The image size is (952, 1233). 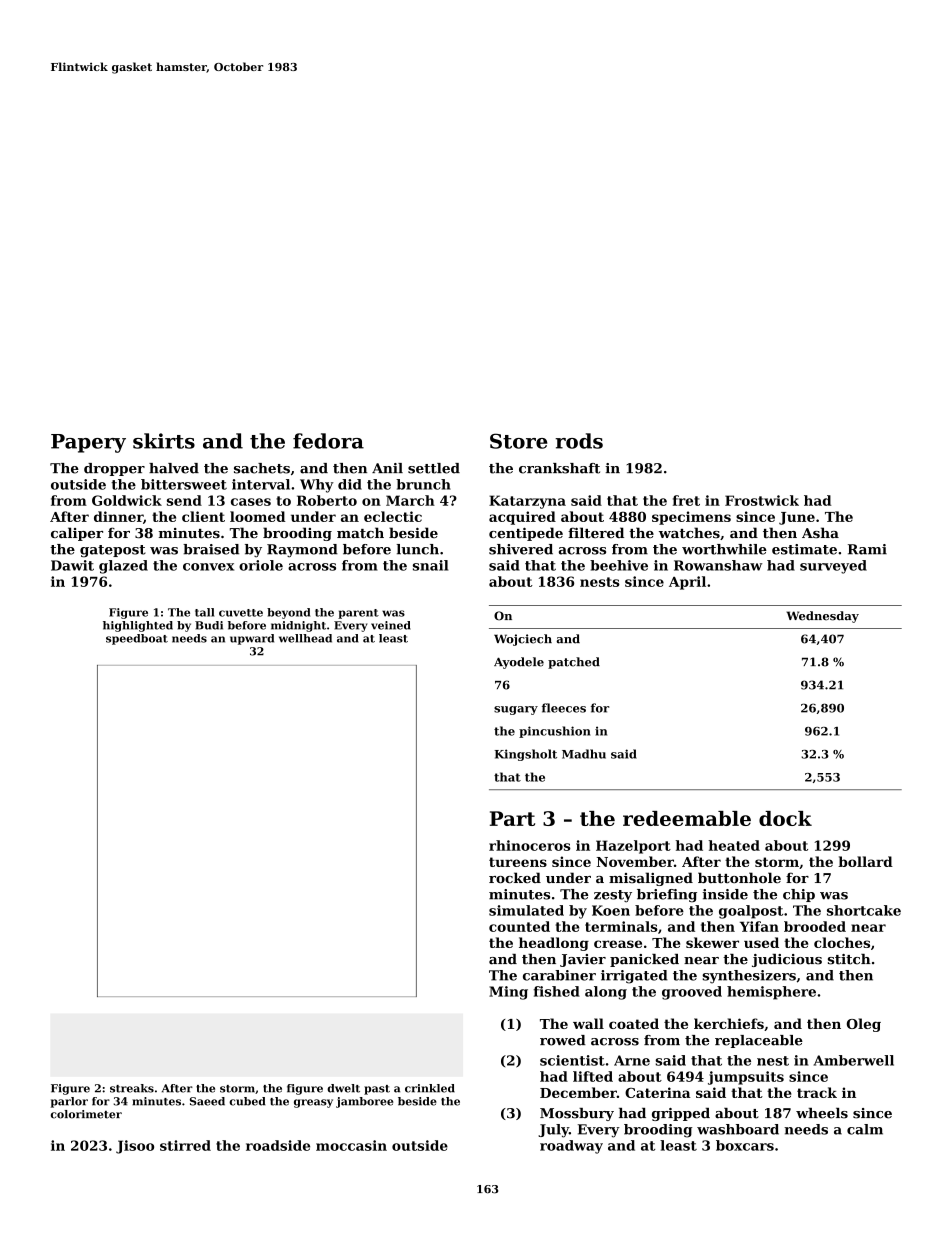 What do you see at coordinates (854, 1060) in the document?
I see `Amberwell` at bounding box center [854, 1060].
